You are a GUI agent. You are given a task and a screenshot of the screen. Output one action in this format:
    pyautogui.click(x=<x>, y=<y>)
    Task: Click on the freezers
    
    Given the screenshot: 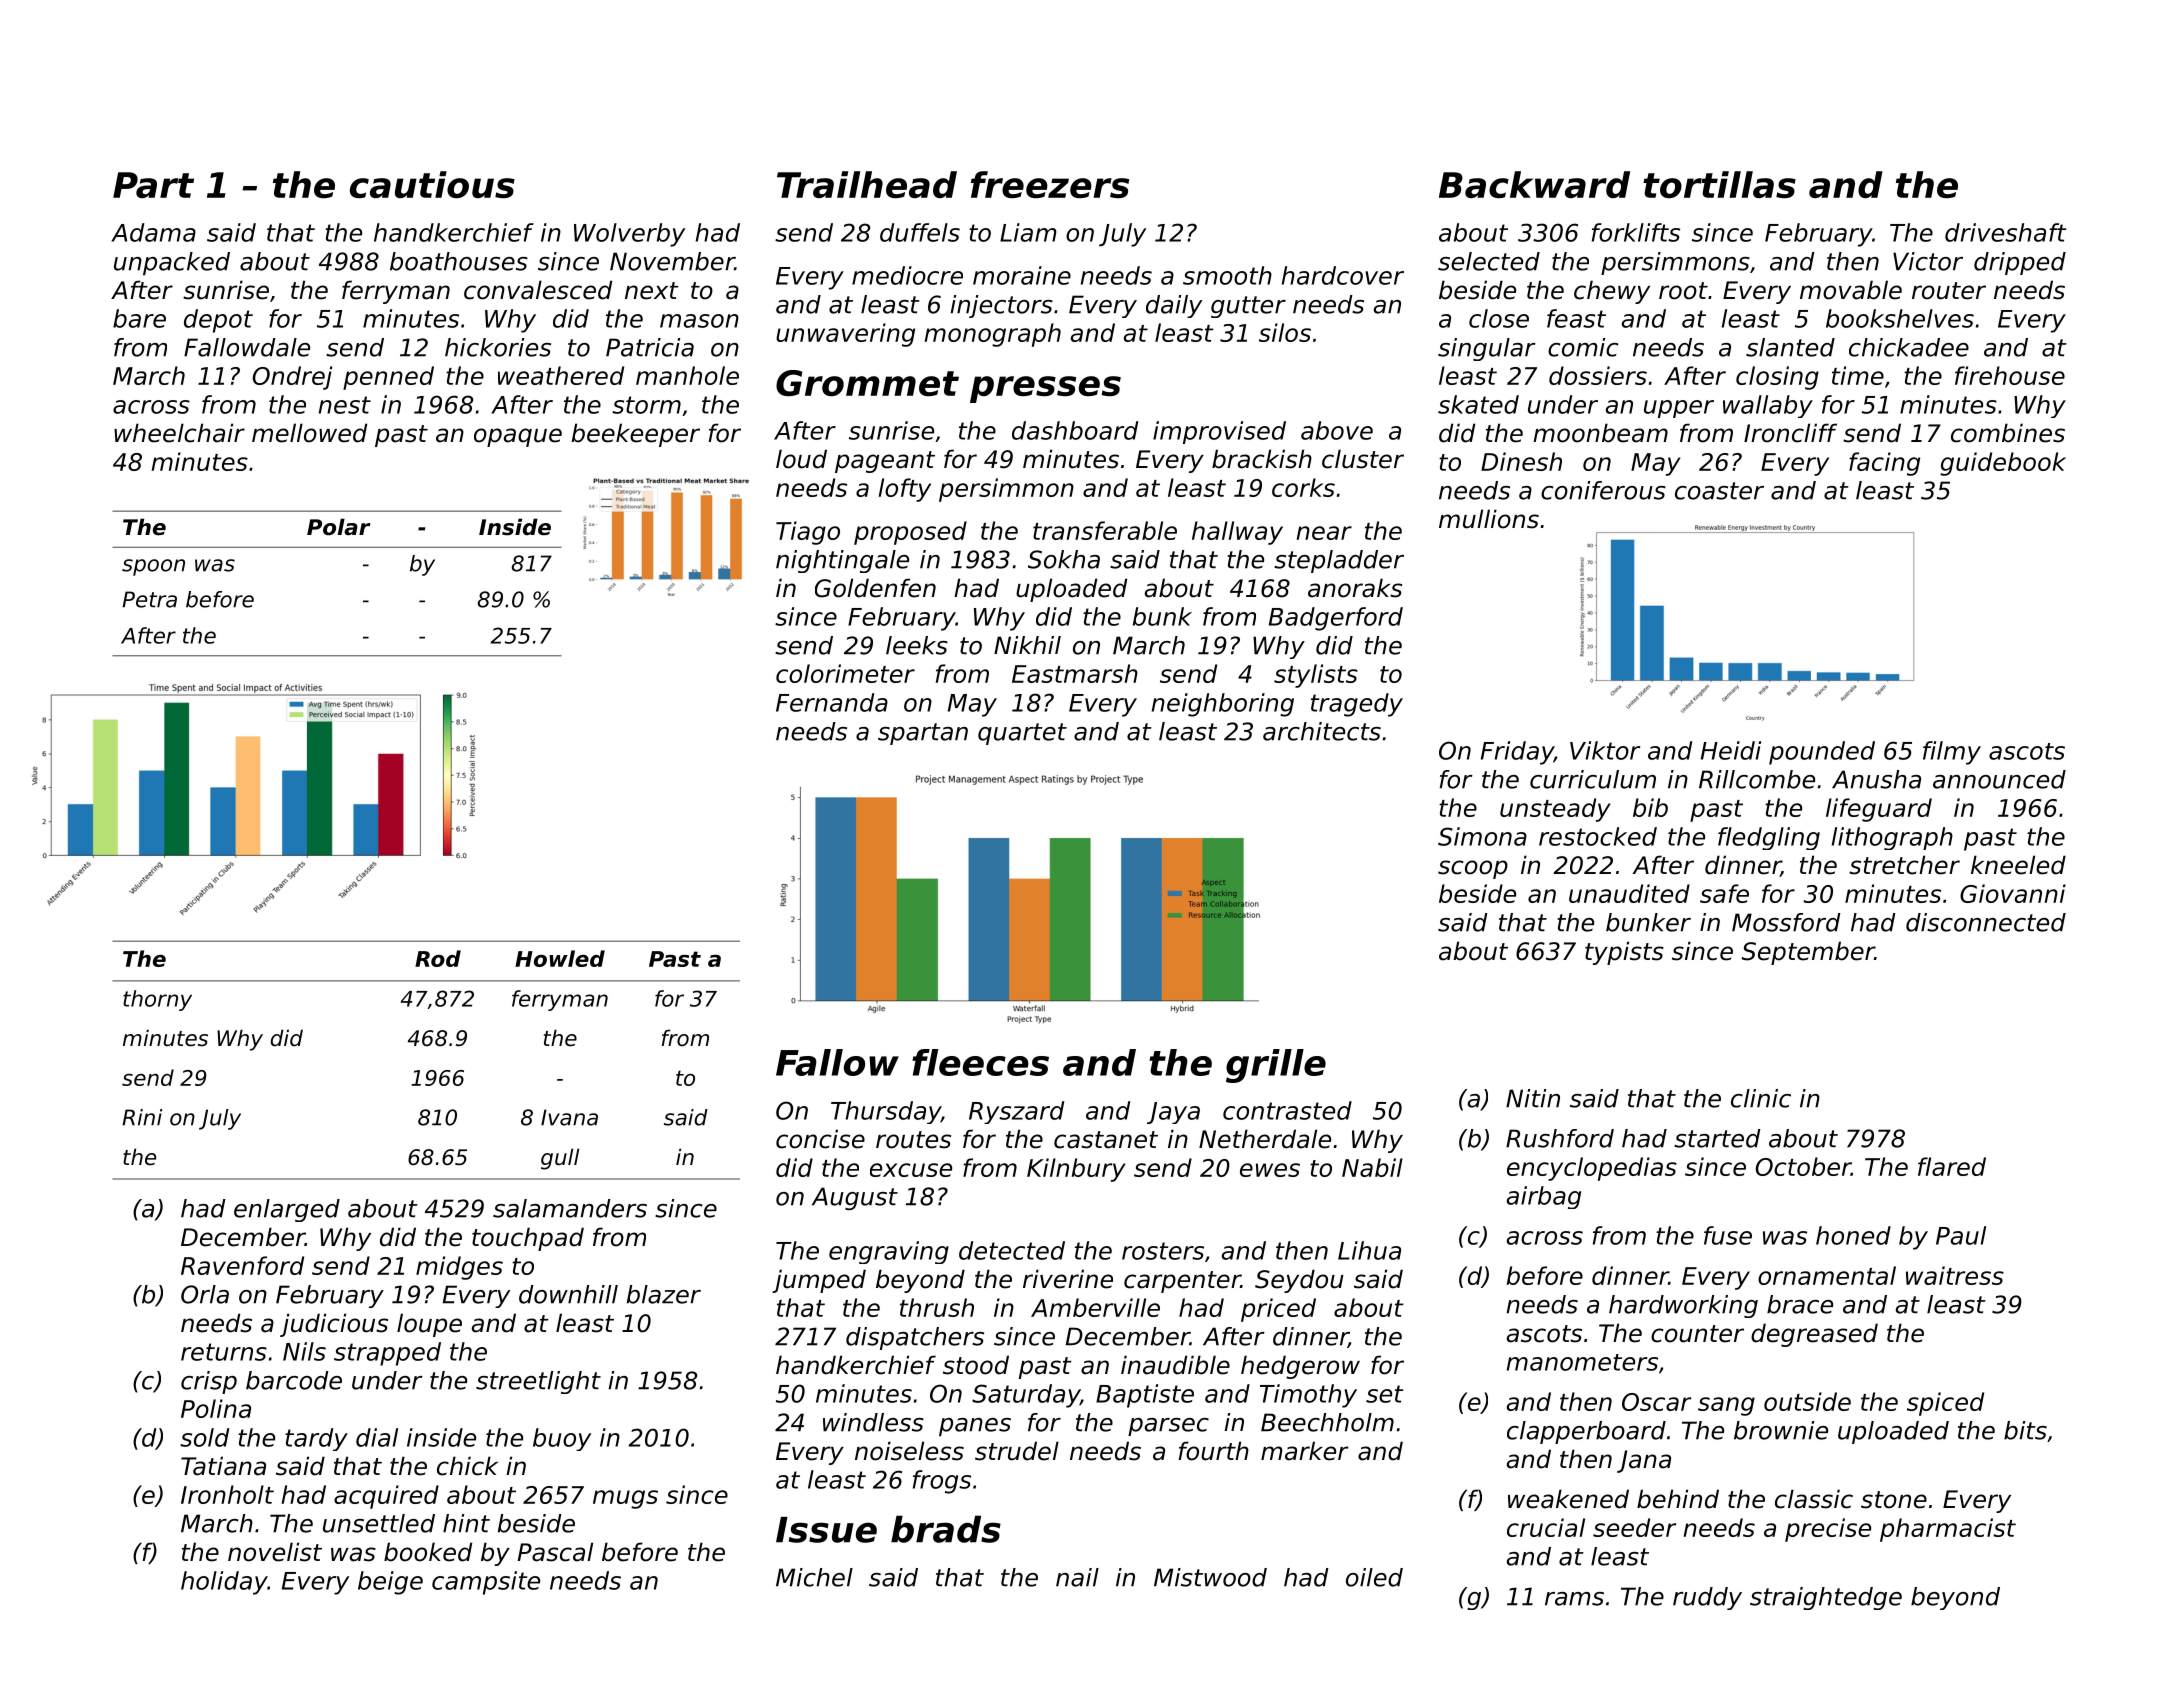 What is the action you would take?
    pyautogui.click(x=1050, y=184)
